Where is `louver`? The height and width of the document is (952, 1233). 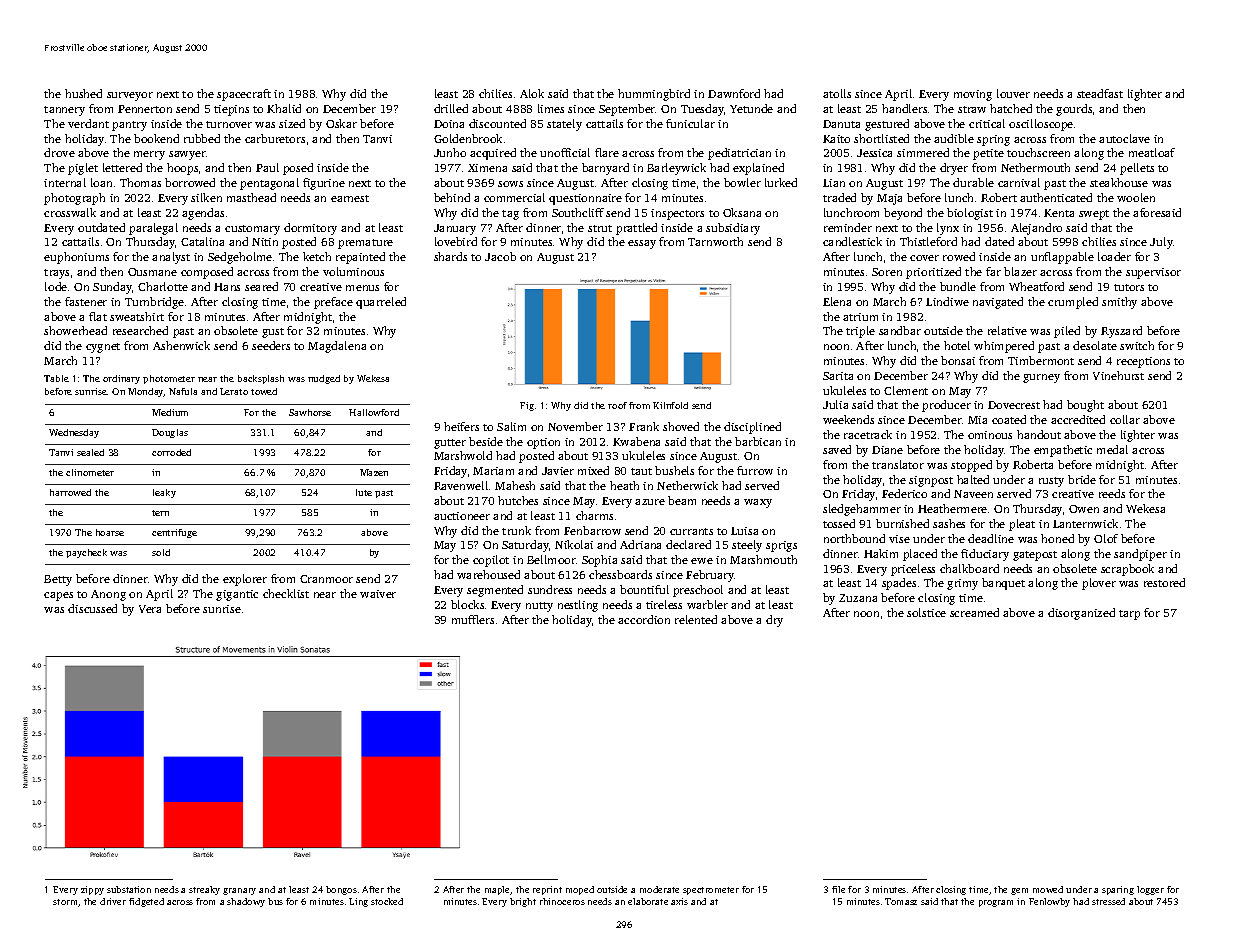
louver is located at coordinates (1013, 93).
